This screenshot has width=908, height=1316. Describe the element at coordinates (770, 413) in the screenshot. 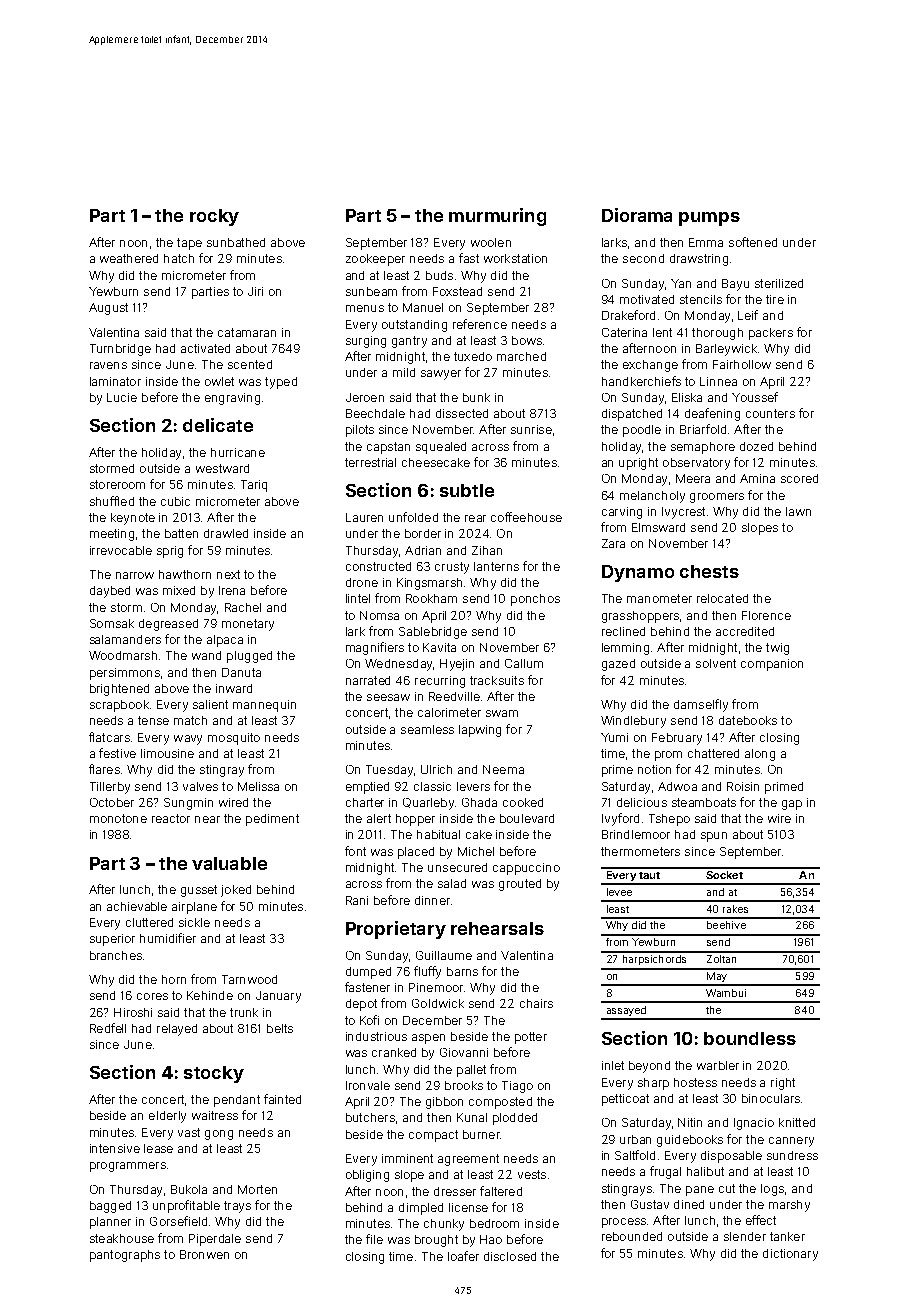

I see `counters` at that location.
